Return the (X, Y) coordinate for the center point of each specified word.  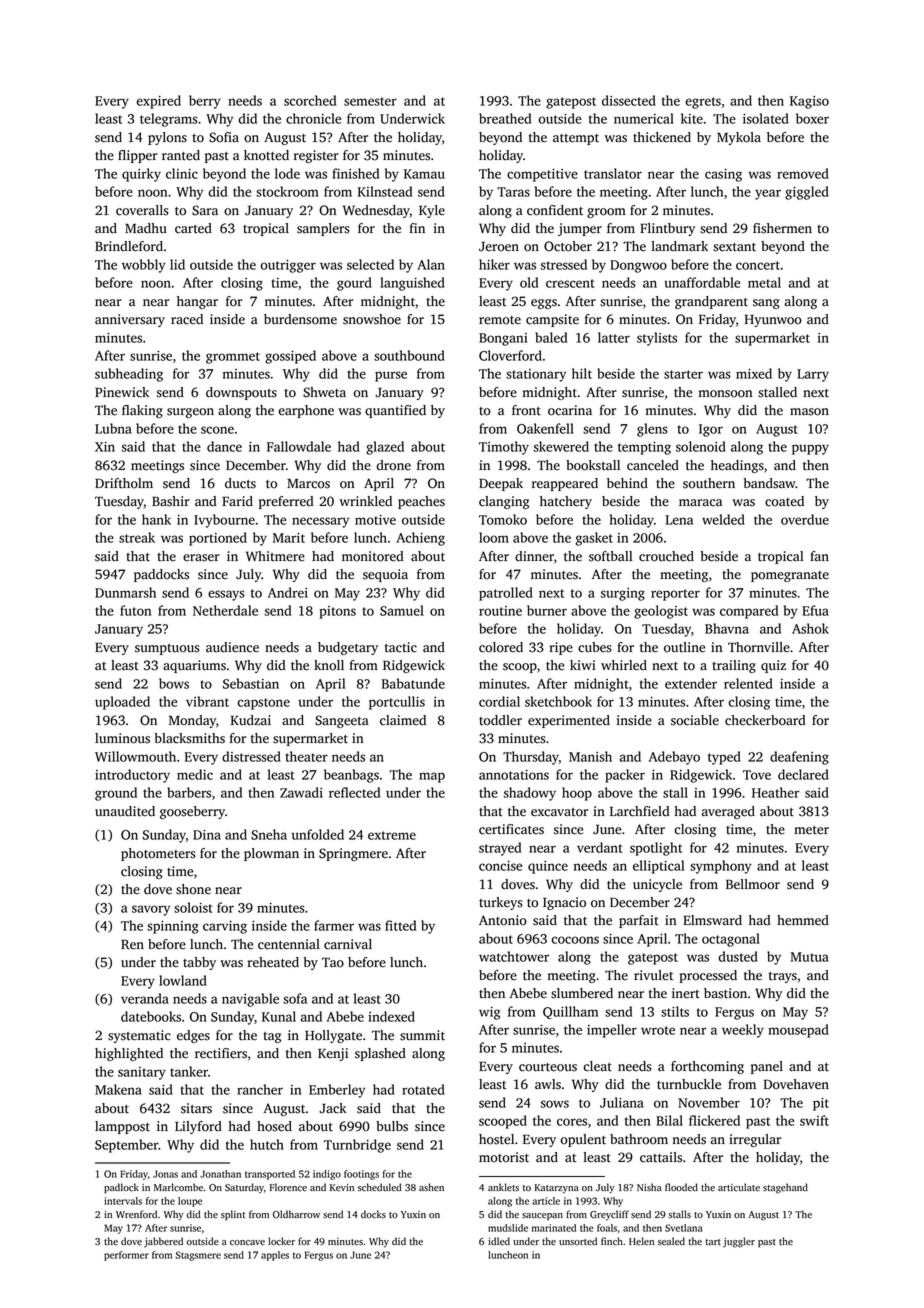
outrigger (288, 266)
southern (709, 483)
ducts (240, 483)
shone (193, 889)
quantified (395, 411)
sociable (695, 720)
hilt (582, 373)
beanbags (351, 776)
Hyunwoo (773, 321)
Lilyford (198, 1127)
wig (489, 1013)
